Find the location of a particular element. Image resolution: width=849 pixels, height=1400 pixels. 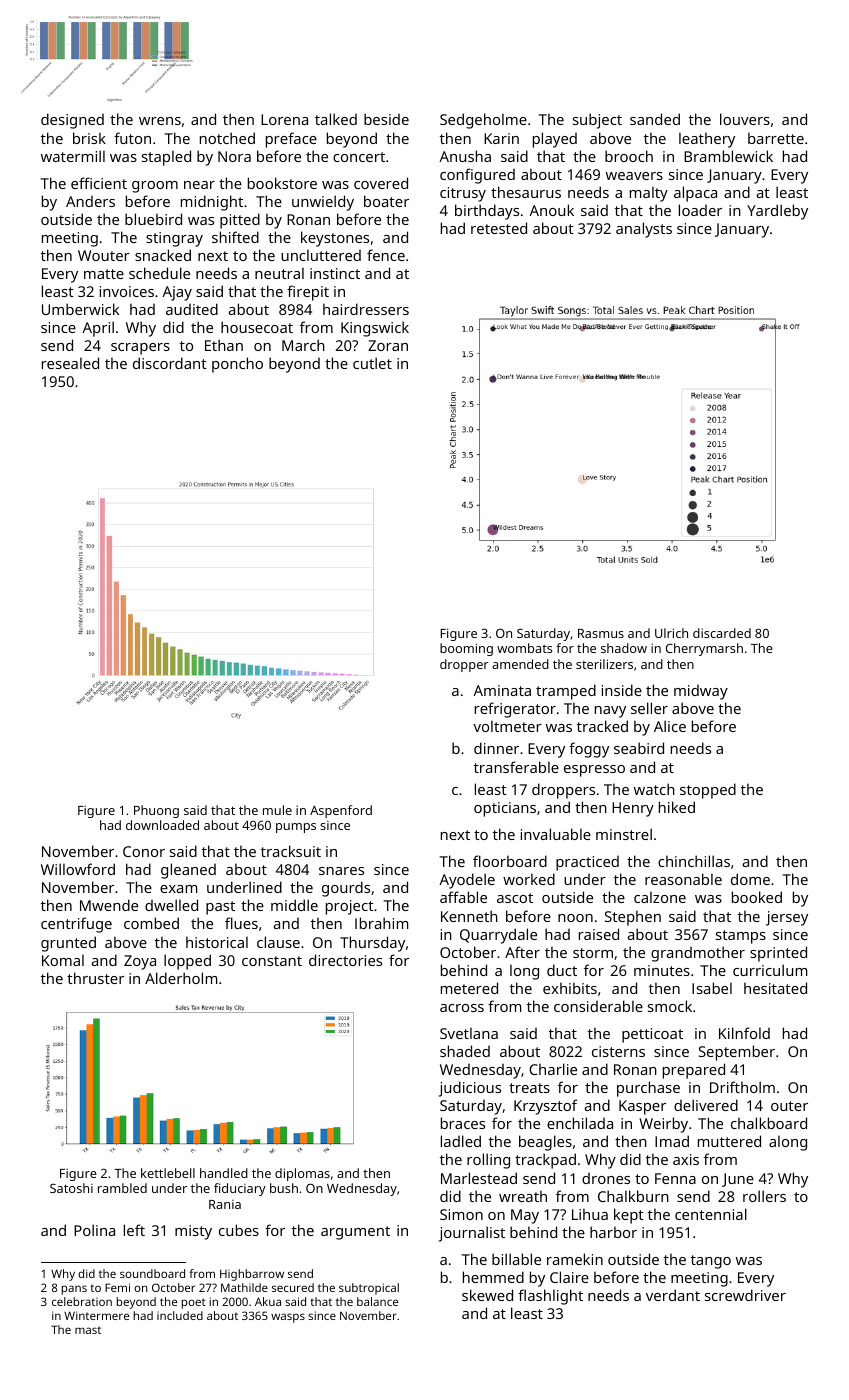

wasps is located at coordinates (288, 1318).
